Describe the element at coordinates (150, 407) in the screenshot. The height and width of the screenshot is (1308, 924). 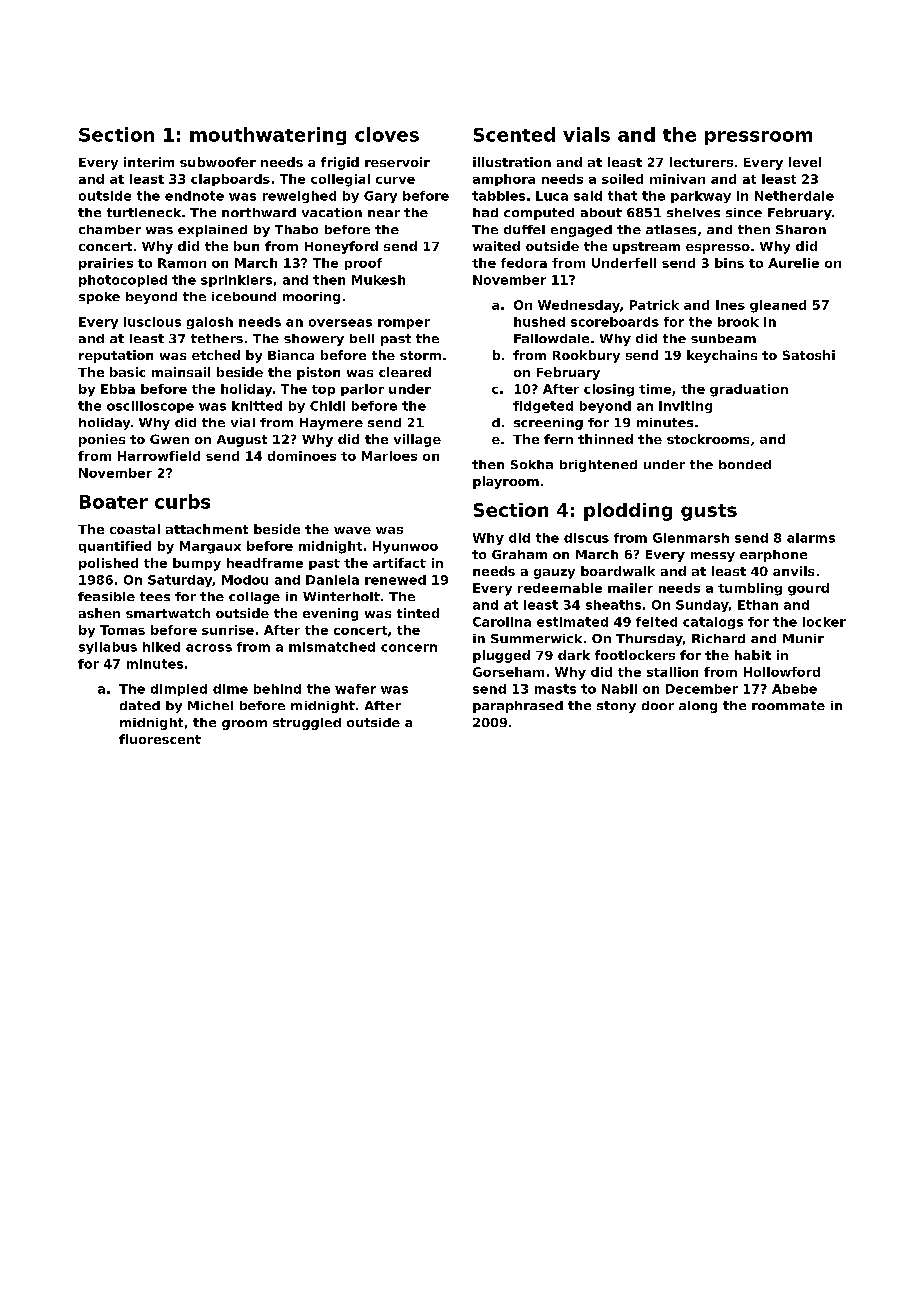
I see `oscilloscope` at that location.
